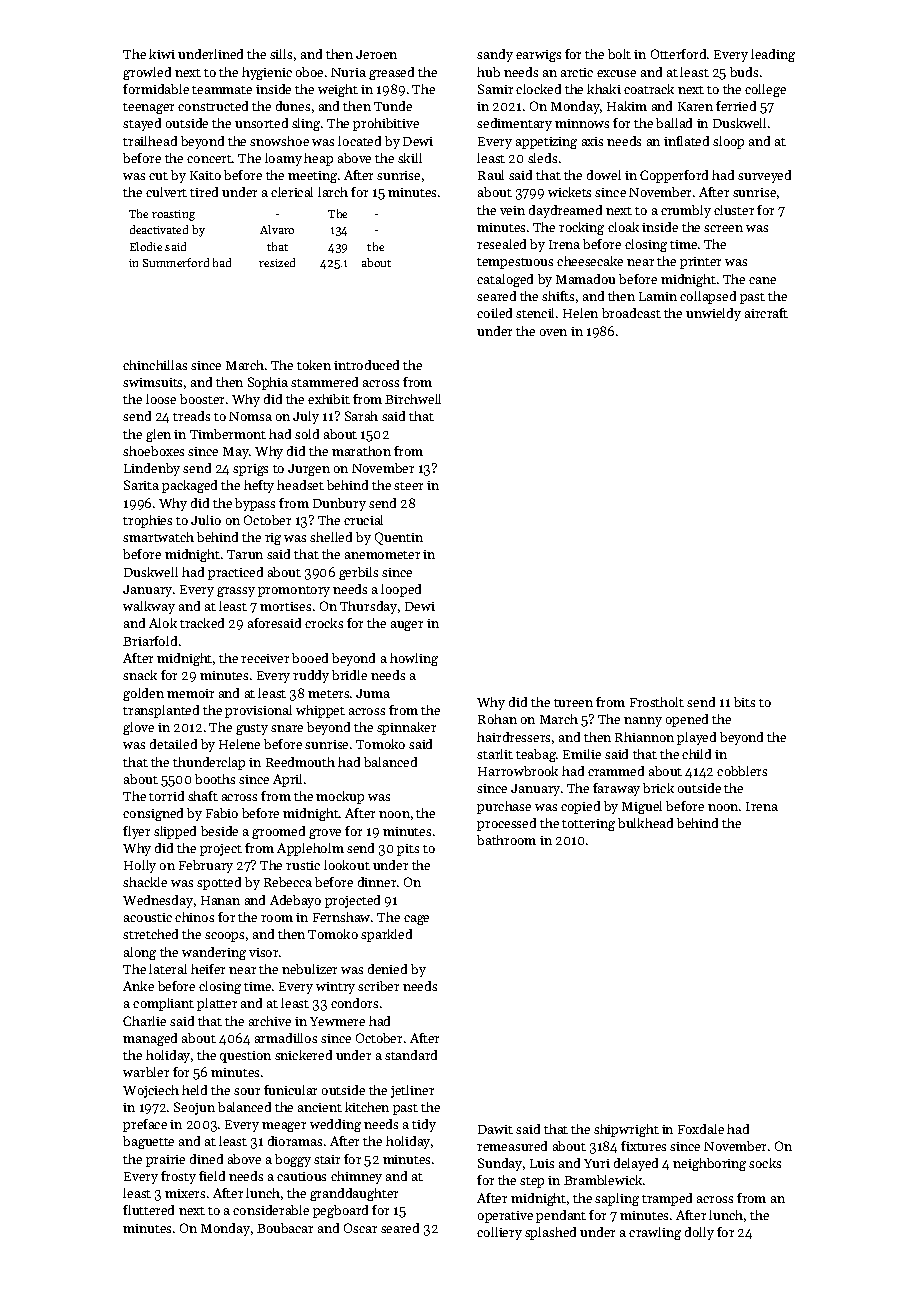 This screenshot has height=1308, width=924. Describe the element at coordinates (499, 1233) in the screenshot. I see `colliery` at that location.
